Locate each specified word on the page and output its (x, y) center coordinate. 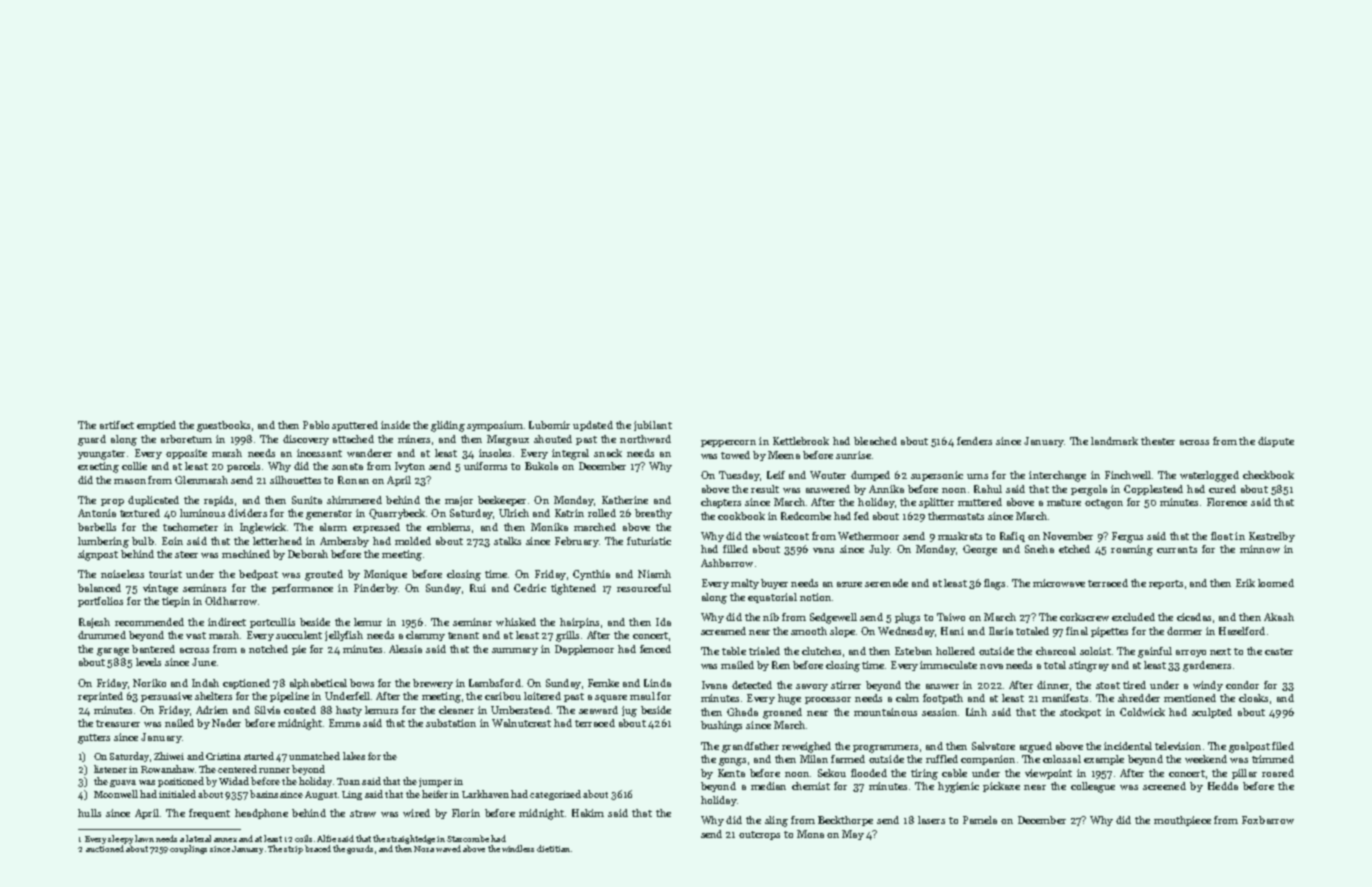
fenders (974, 441)
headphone (261, 814)
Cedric (530, 588)
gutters (94, 739)
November (1068, 536)
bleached (875, 441)
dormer (1184, 631)
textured (140, 513)
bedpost (258, 575)
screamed (723, 631)
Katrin (569, 513)
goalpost (1249, 747)
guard (92, 440)
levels (148, 662)
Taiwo (951, 617)
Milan (814, 759)
